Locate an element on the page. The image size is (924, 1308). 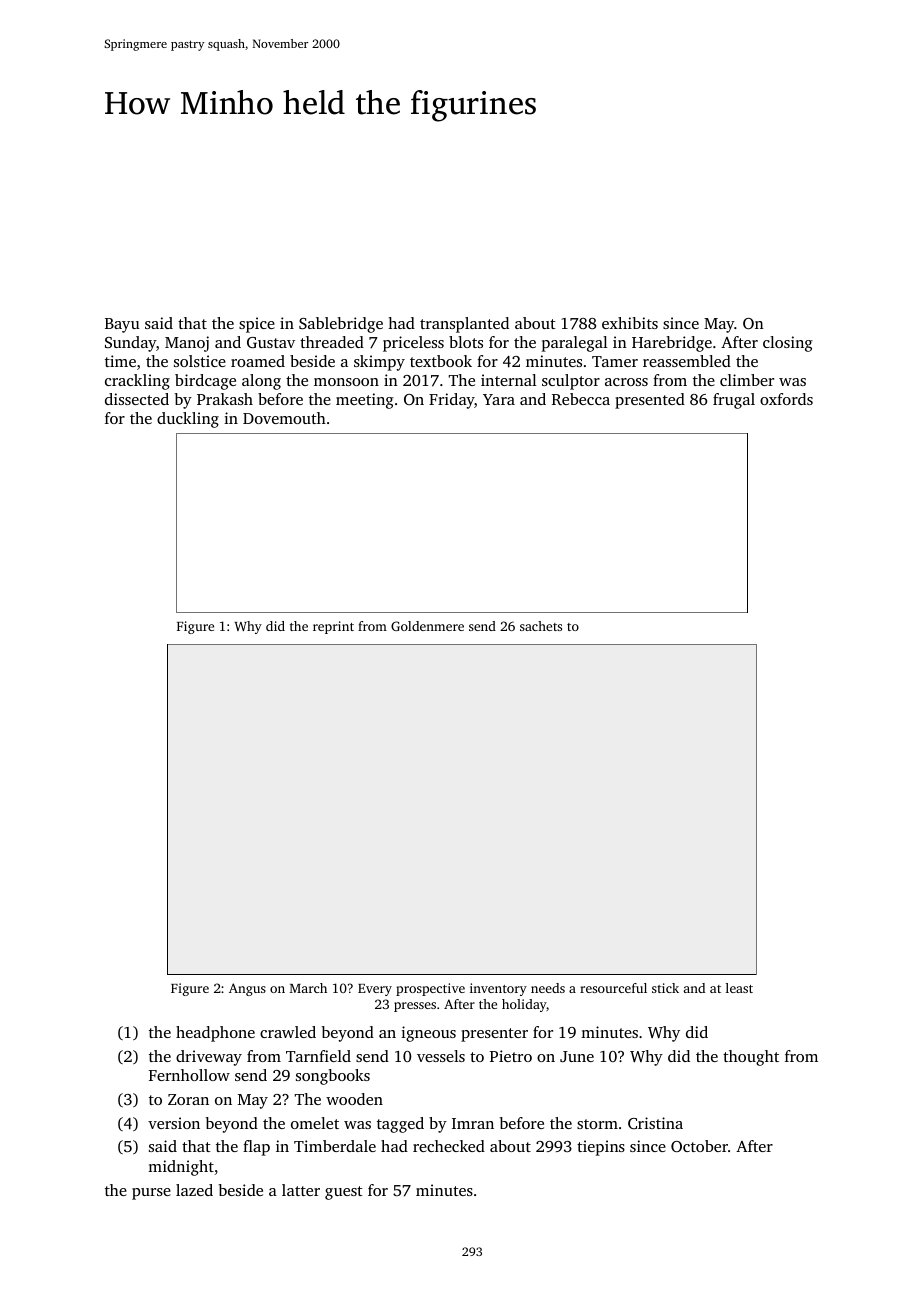
spice is located at coordinates (257, 325).
